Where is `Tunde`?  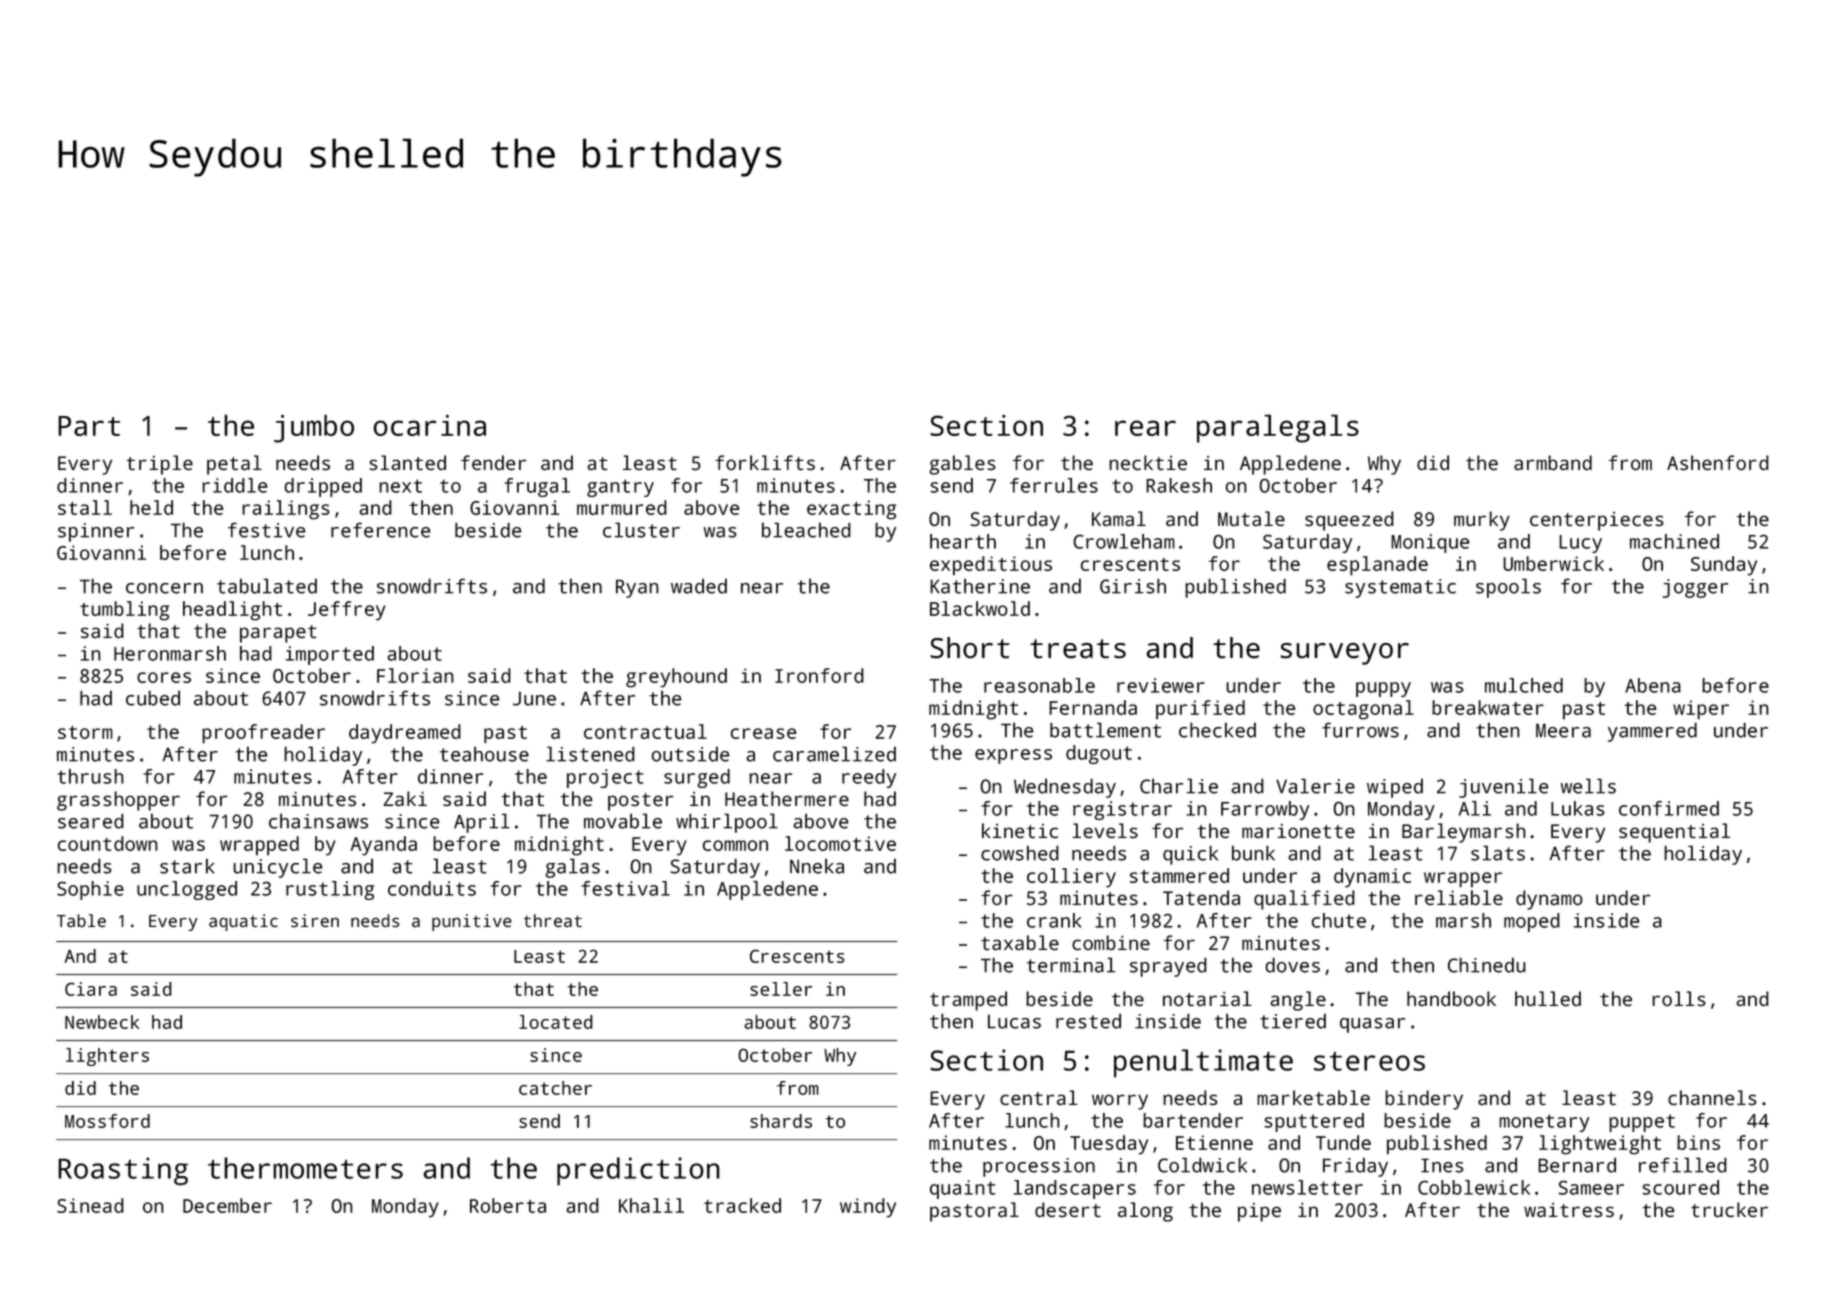
Tunde is located at coordinates (1343, 1142).
